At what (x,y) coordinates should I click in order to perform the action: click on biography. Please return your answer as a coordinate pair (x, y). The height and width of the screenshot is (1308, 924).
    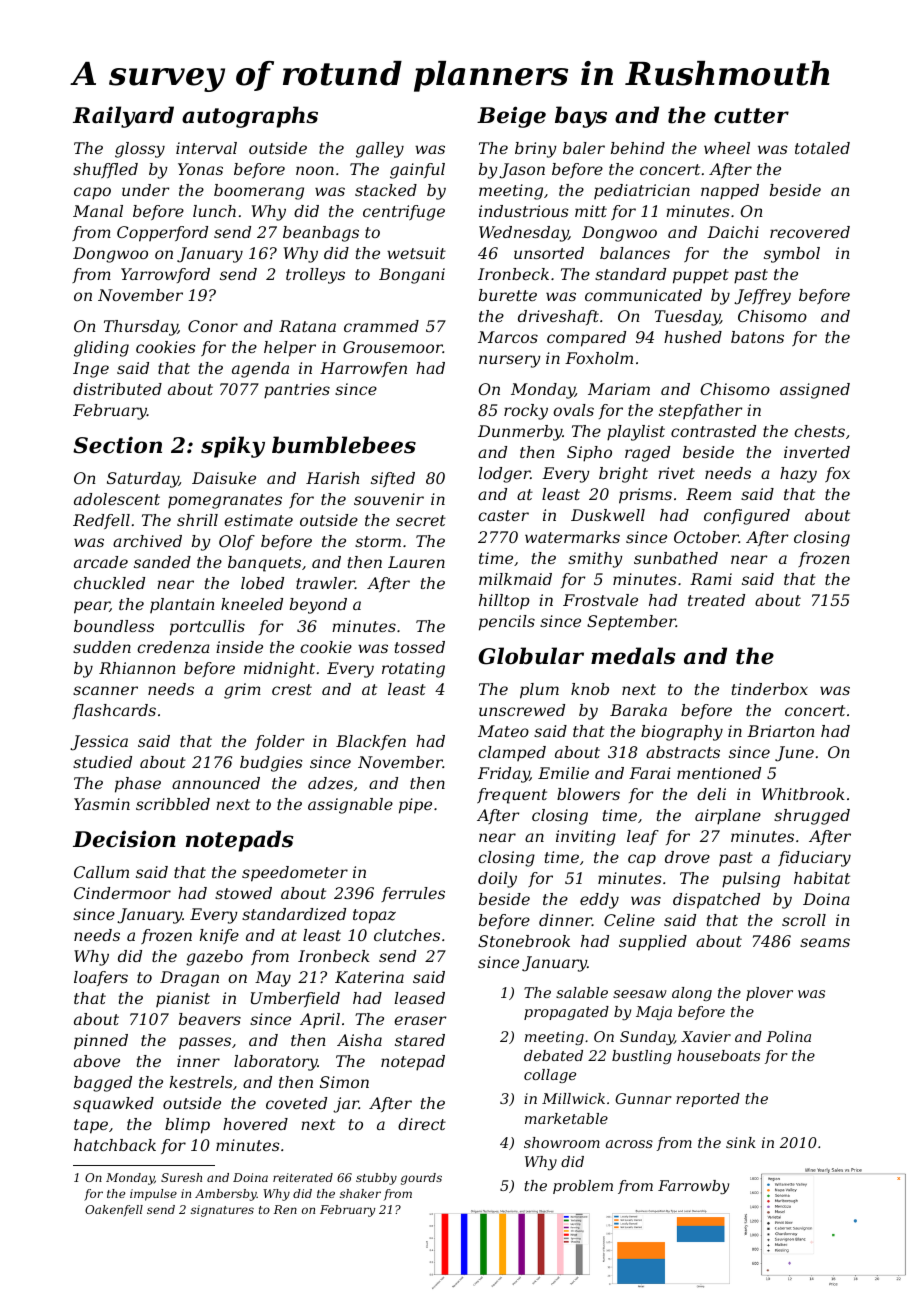
    Looking at the image, I should click on (682, 733).
